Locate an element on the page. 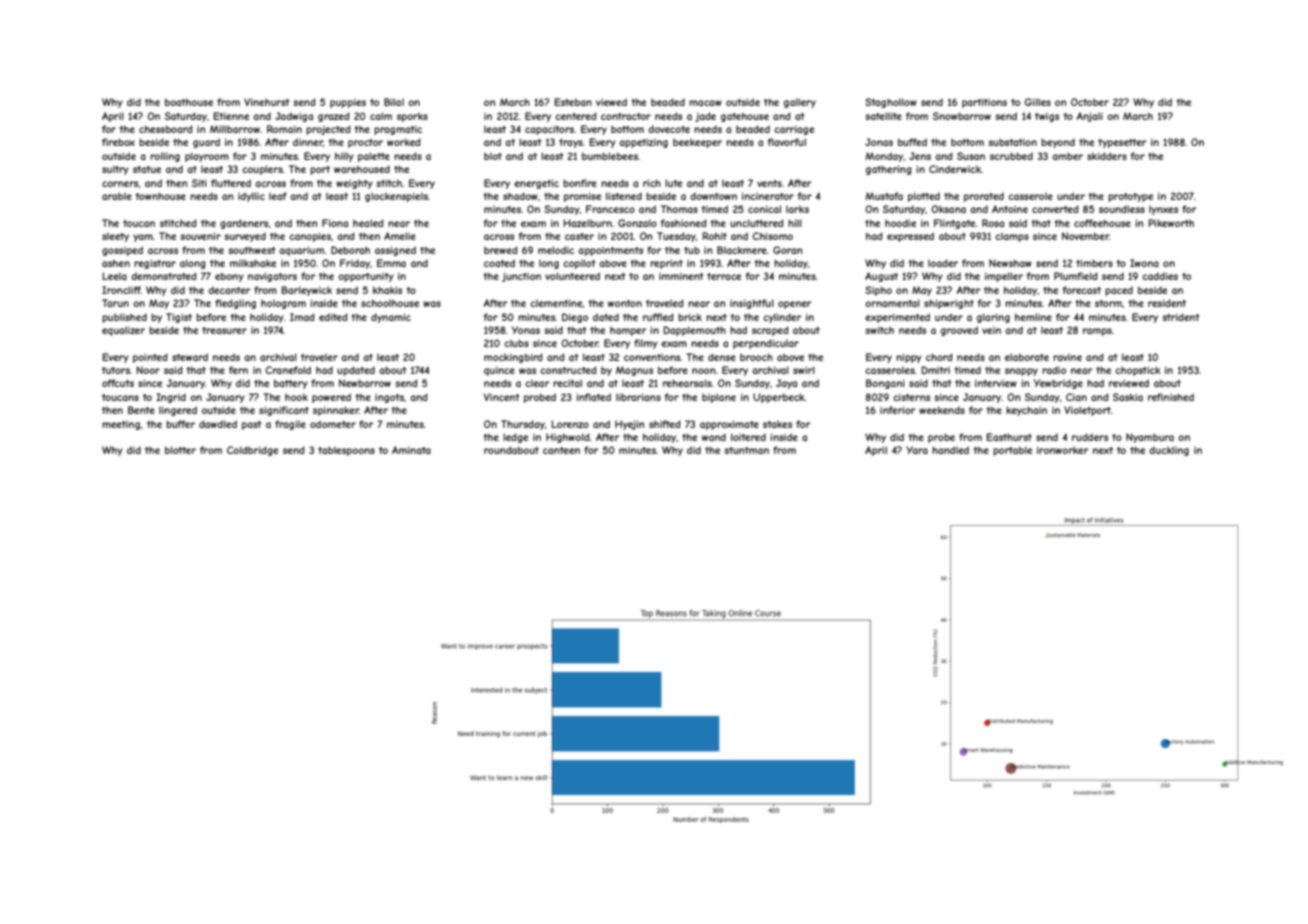  partitions is located at coordinates (984, 103).
